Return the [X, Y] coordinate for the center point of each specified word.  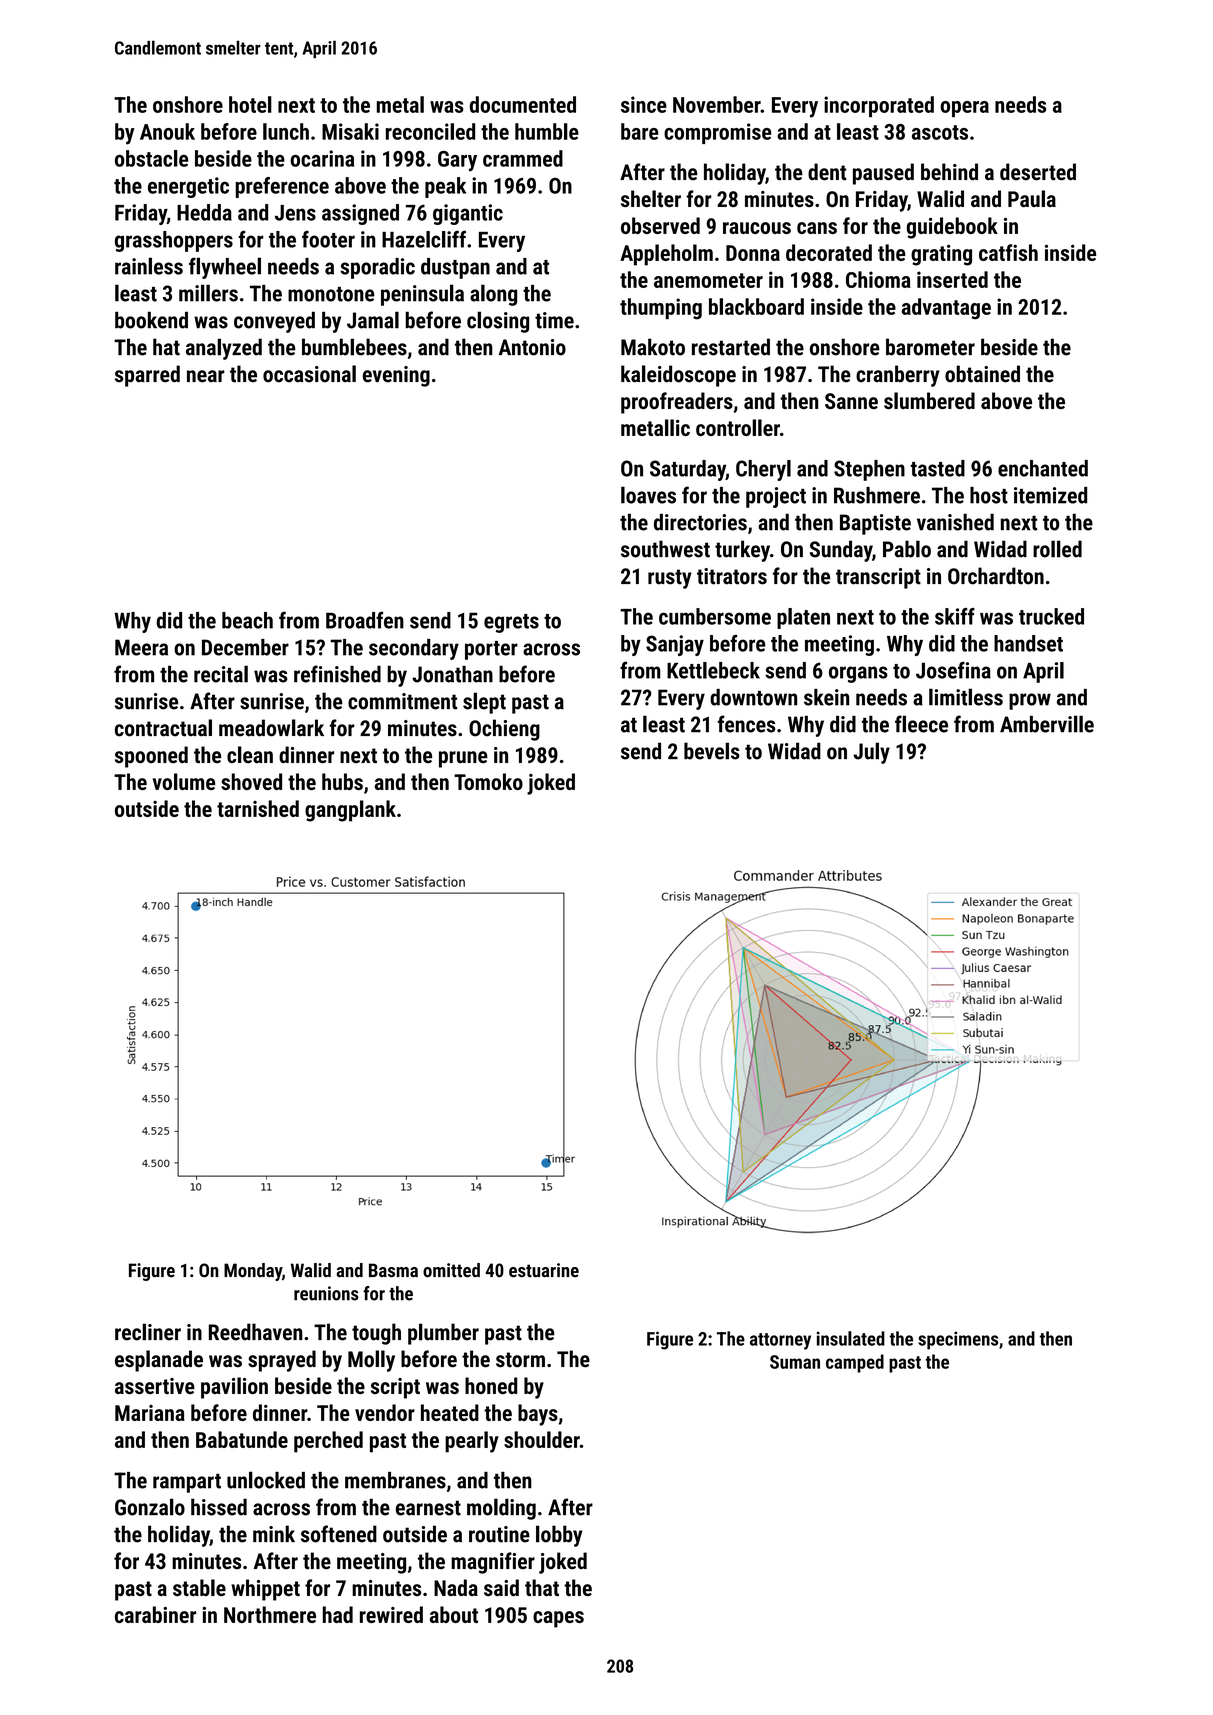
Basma [393, 1270]
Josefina [953, 670]
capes [558, 1619]
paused [883, 174]
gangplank [350, 811]
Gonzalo [150, 1507]
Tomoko [488, 781]
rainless [149, 266]
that [542, 1587]
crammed [523, 158]
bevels [712, 751]
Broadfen [365, 620]
